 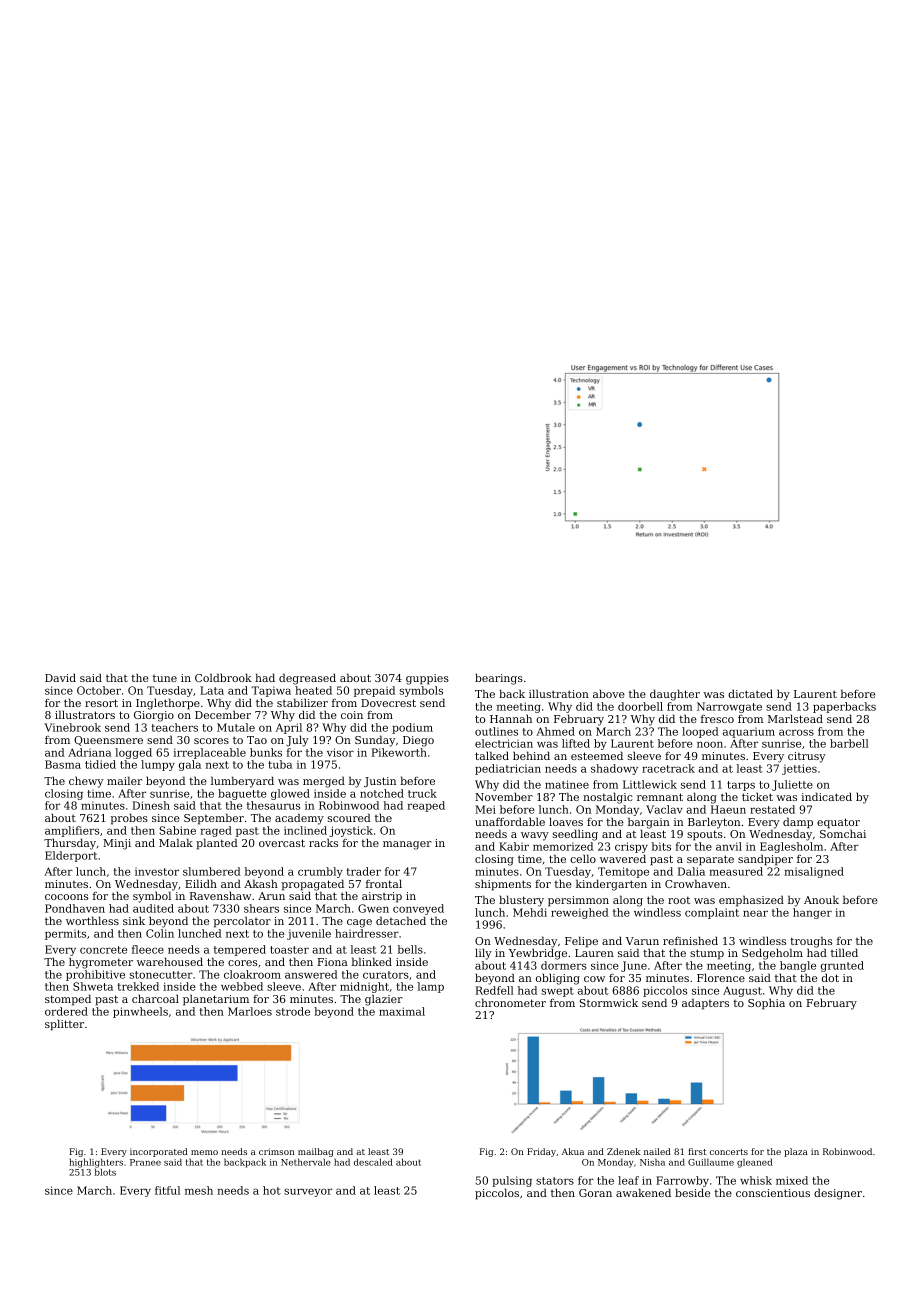 I want to click on trekked, so click(x=138, y=986).
